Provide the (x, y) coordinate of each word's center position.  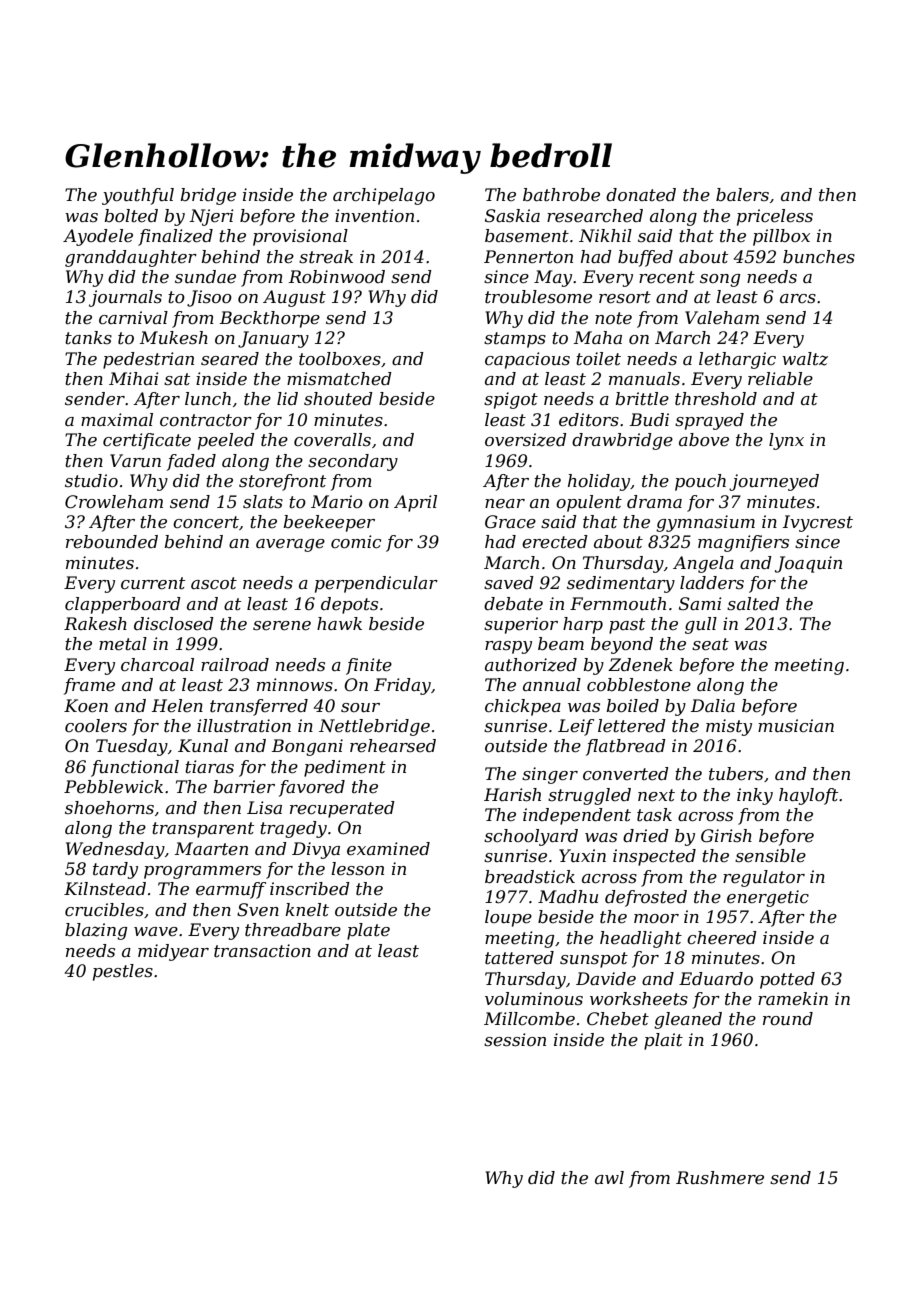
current (153, 583)
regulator (764, 878)
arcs (798, 298)
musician (796, 725)
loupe (508, 918)
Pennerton (528, 257)
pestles (123, 972)
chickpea (523, 707)
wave (156, 932)
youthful (138, 196)
